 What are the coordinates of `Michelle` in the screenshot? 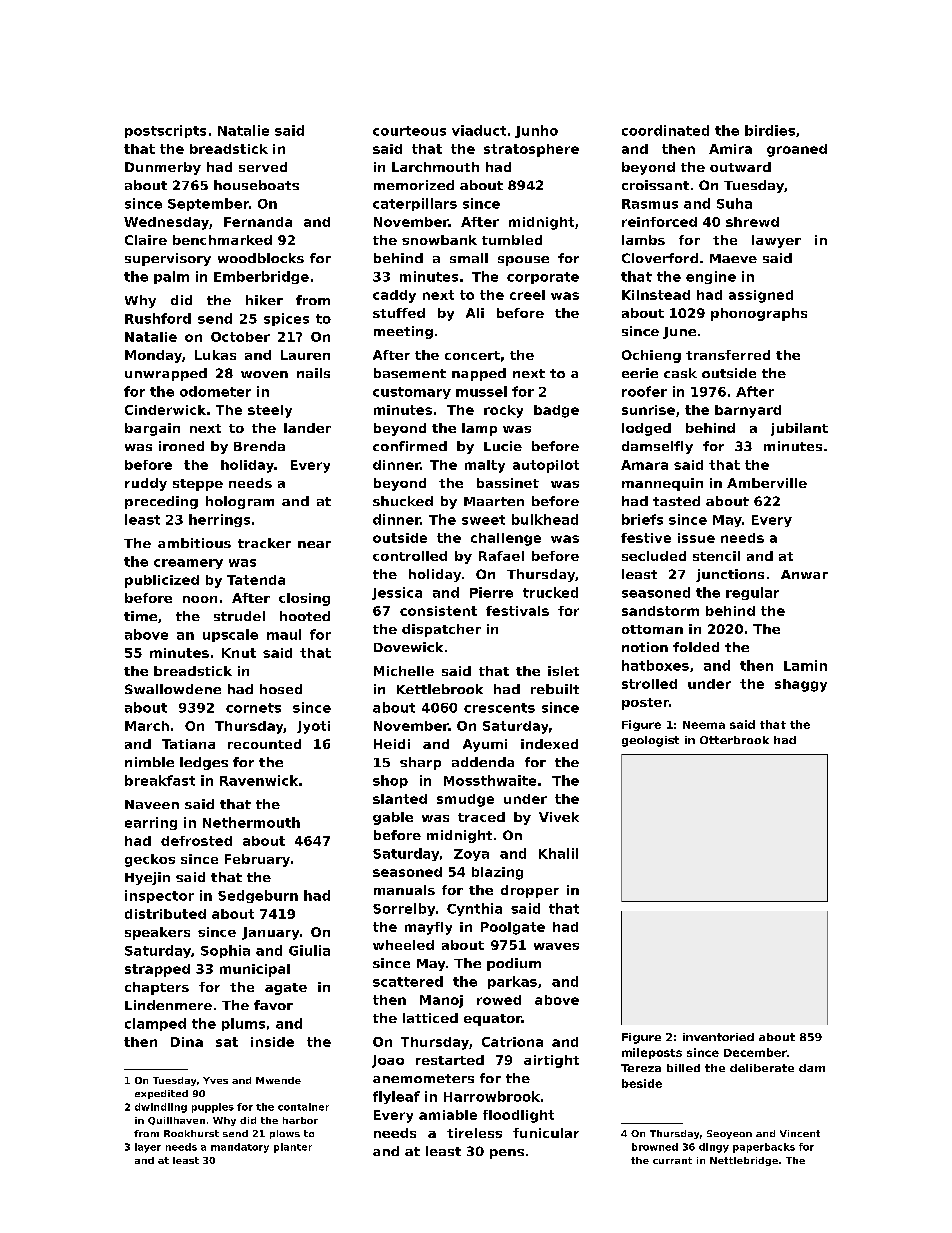 It's located at (404, 671).
